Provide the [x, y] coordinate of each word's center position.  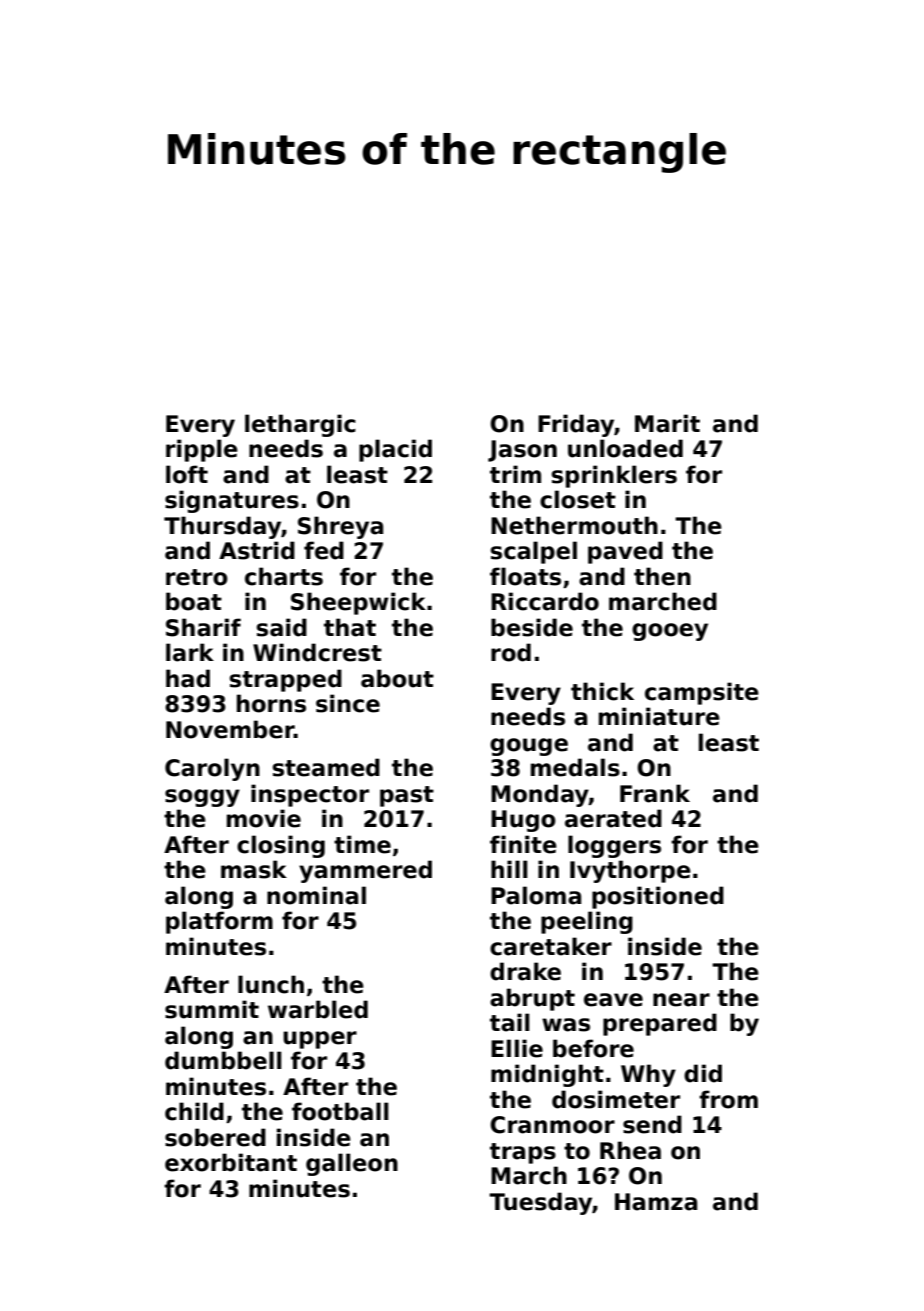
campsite [702, 693]
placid [395, 450]
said [282, 627]
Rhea [630, 1150]
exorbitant [231, 1162]
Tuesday [541, 1203]
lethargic [300, 425]
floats [525, 576]
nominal [316, 895]
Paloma [536, 895]
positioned [658, 897]
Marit [667, 423]
